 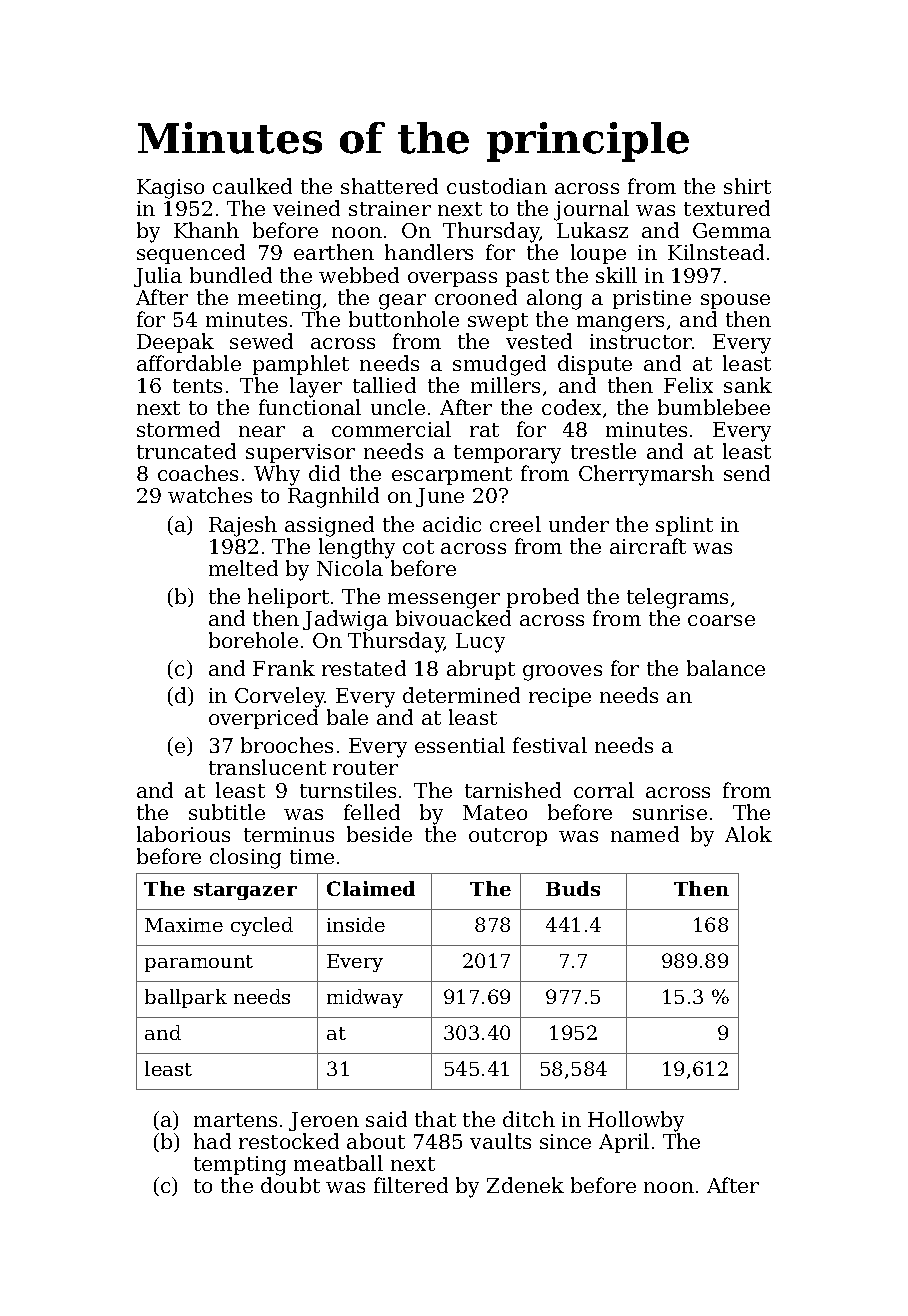 What do you see at coordinates (365, 998) in the screenshot?
I see `midway` at bounding box center [365, 998].
